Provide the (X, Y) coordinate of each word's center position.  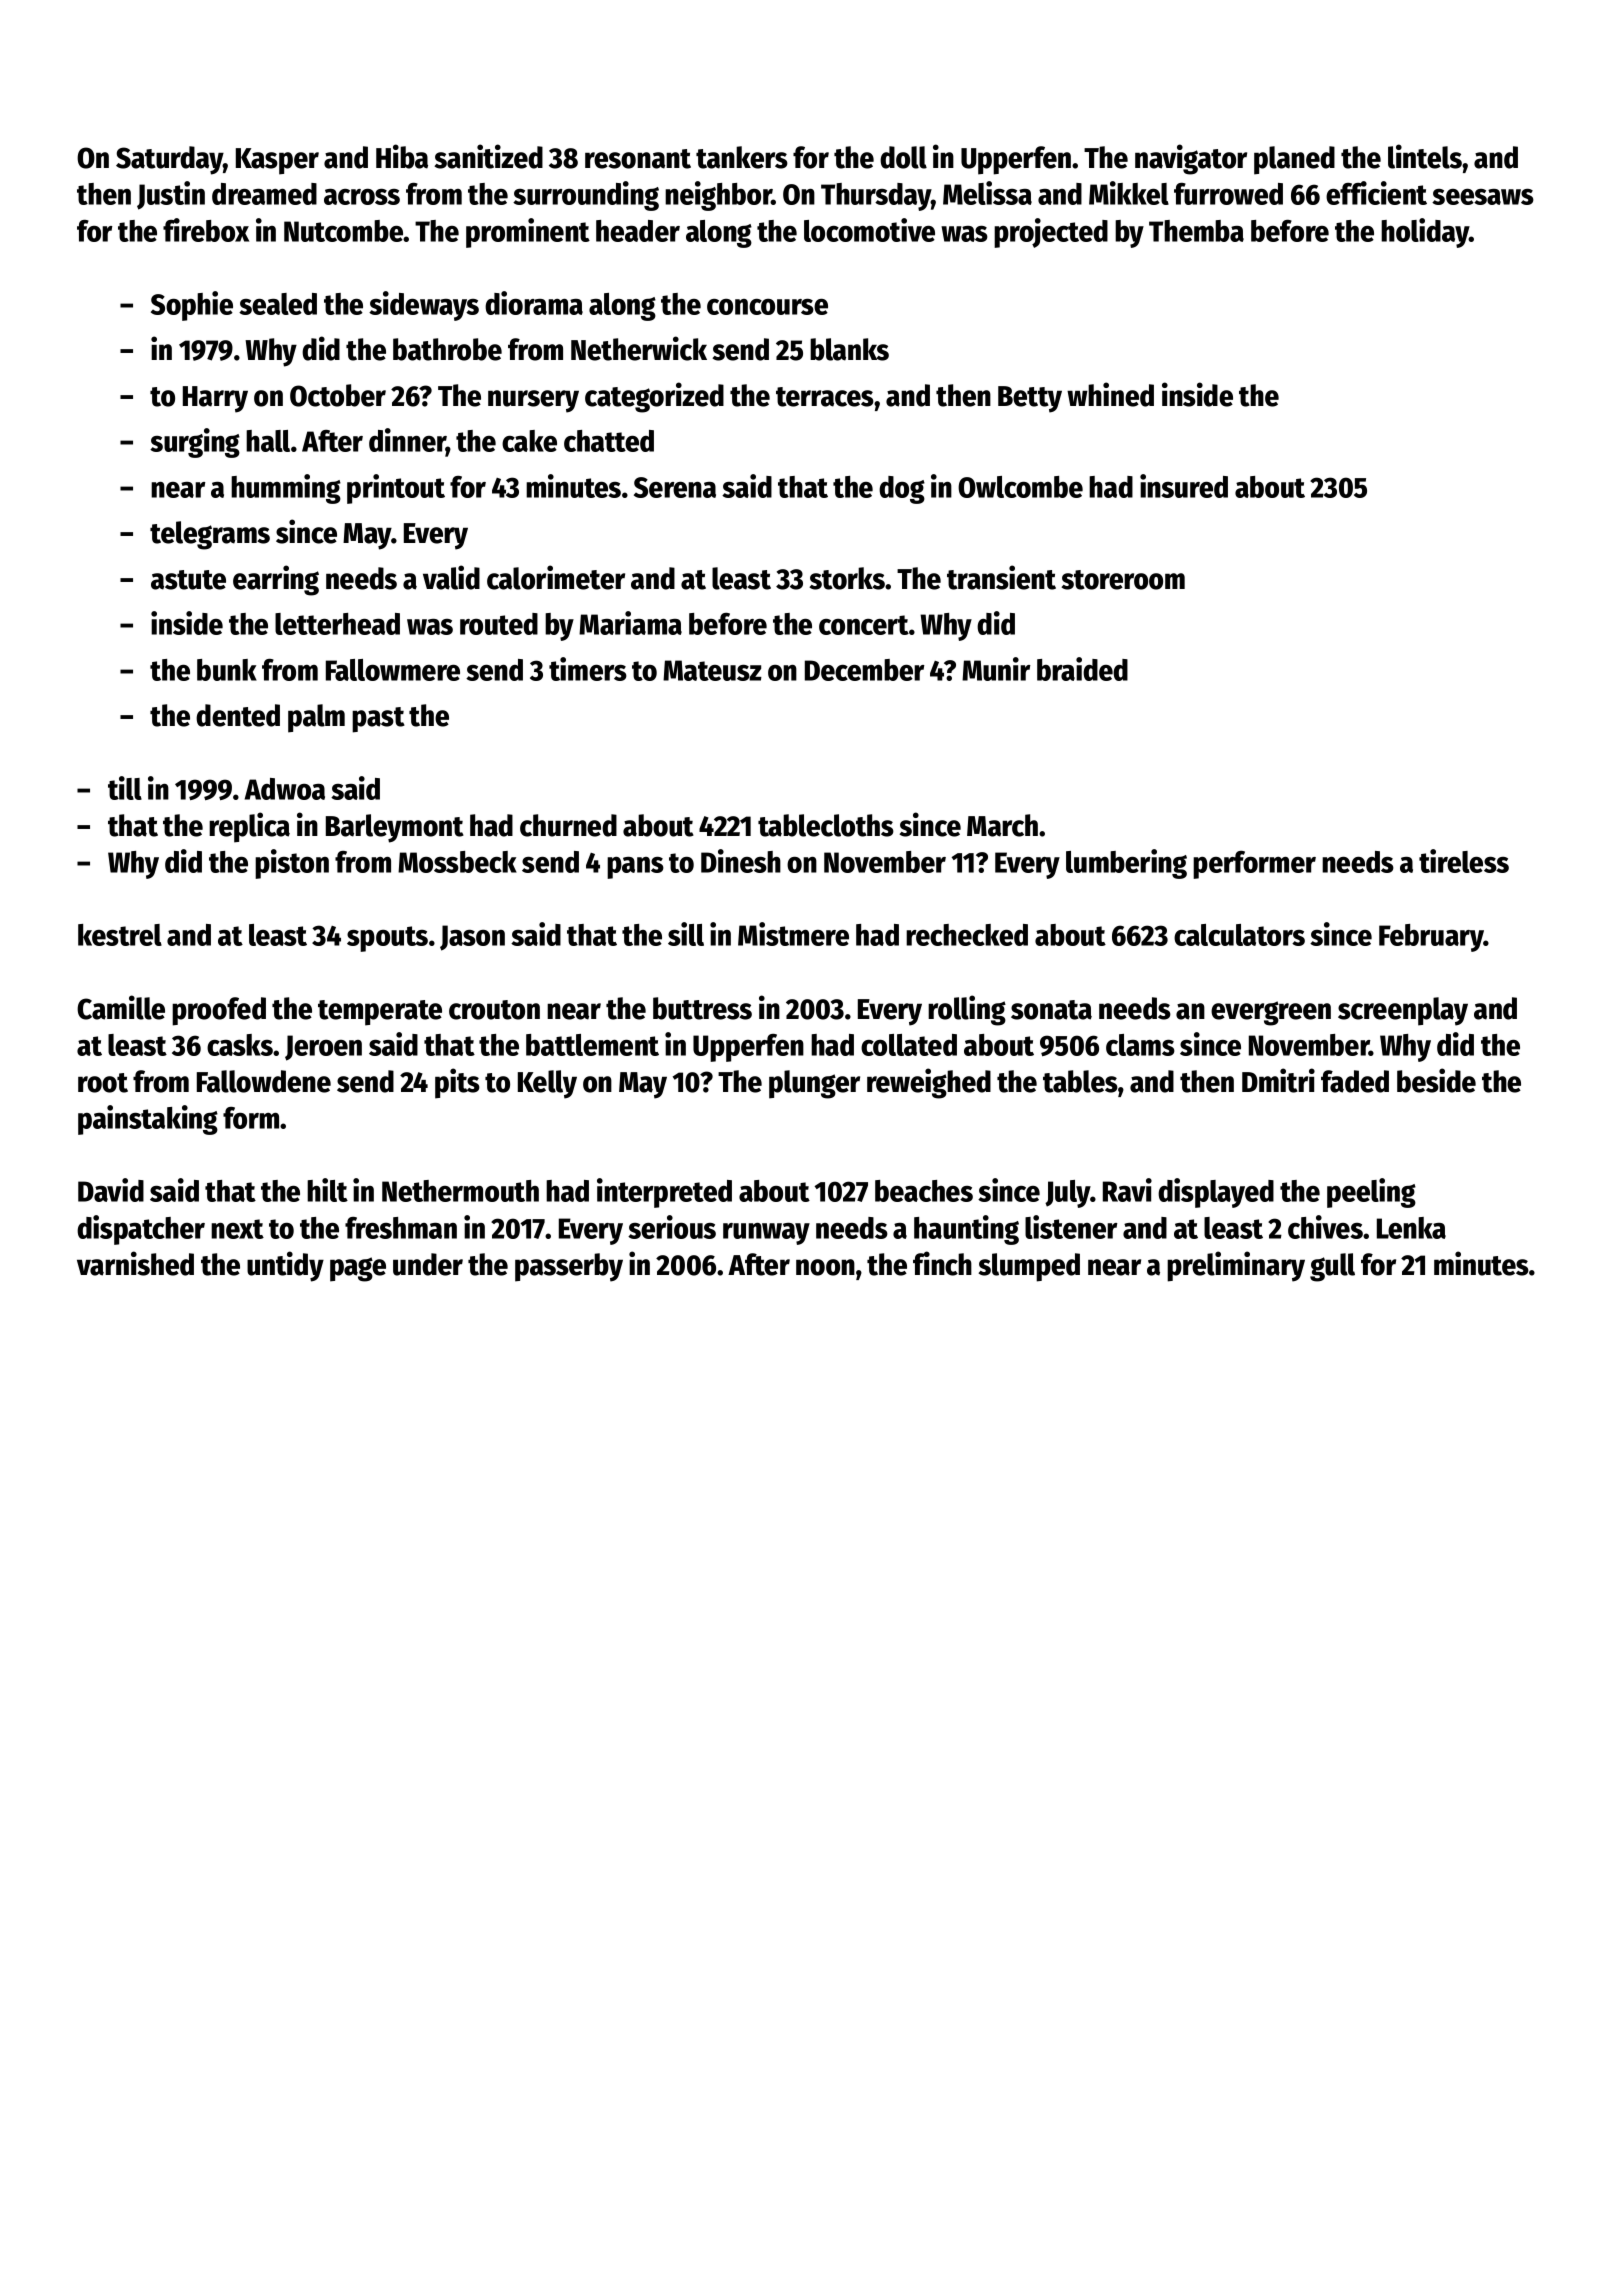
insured (1184, 486)
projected (1051, 233)
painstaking (148, 1120)
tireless (1464, 861)
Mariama (630, 623)
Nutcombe (344, 231)
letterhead (337, 624)
